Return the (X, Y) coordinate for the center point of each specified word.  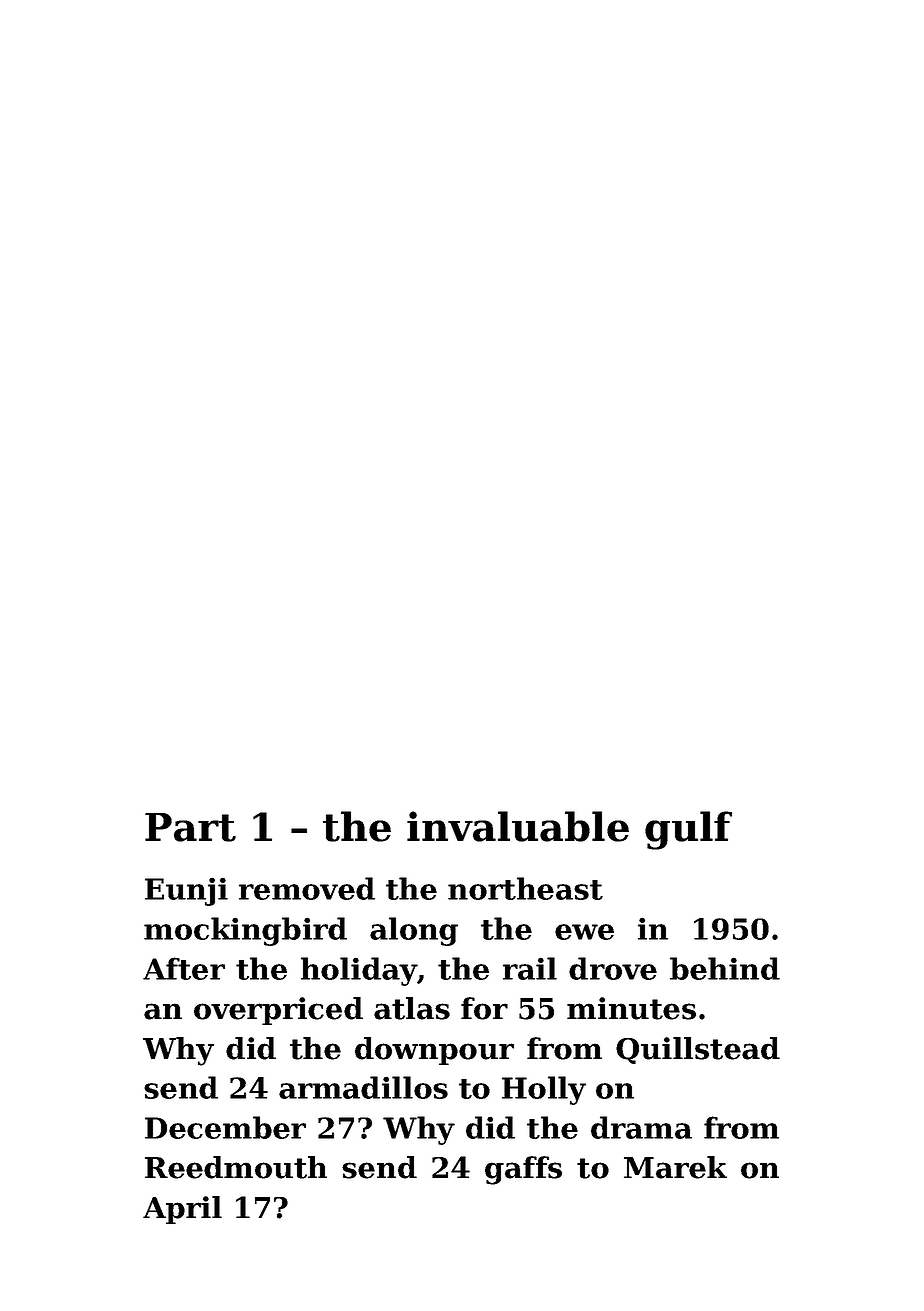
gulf (688, 830)
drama (641, 1127)
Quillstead (698, 1050)
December (225, 1127)
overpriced (278, 1011)
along (414, 931)
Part (190, 827)
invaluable (518, 826)
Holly (544, 1090)
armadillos (363, 1087)
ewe (584, 932)
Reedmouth (236, 1167)
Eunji (186, 891)
